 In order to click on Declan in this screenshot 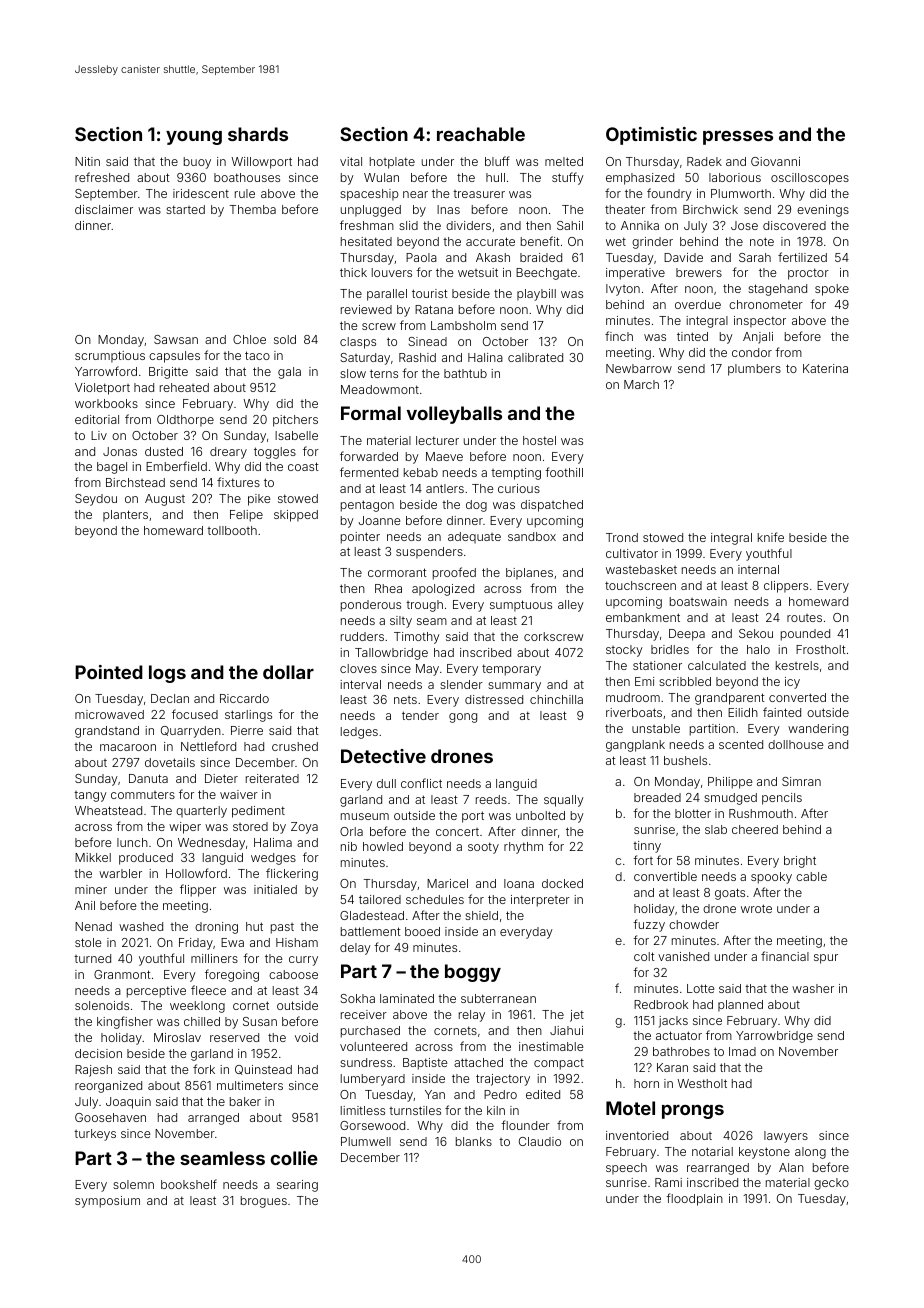, I will do `click(170, 698)`.
